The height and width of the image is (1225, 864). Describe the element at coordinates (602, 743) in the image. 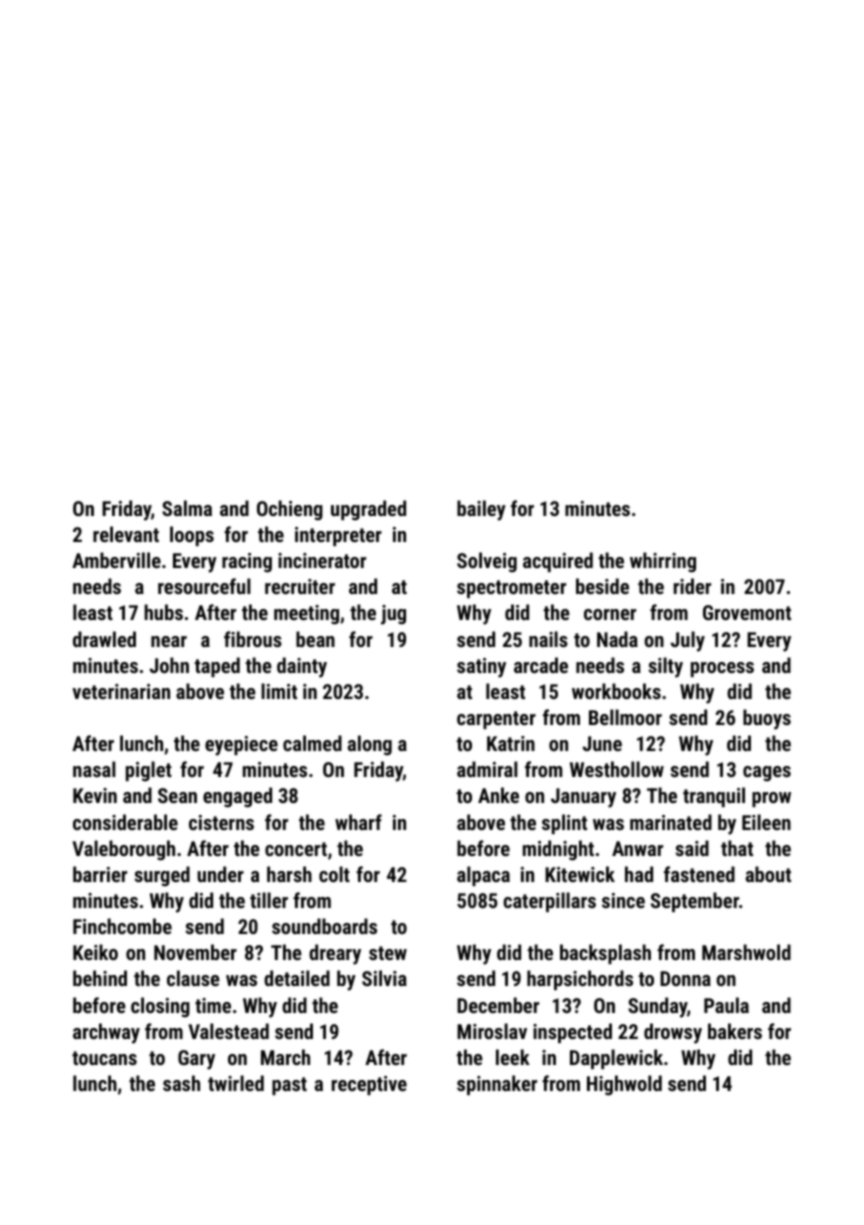

I see `June` at that location.
